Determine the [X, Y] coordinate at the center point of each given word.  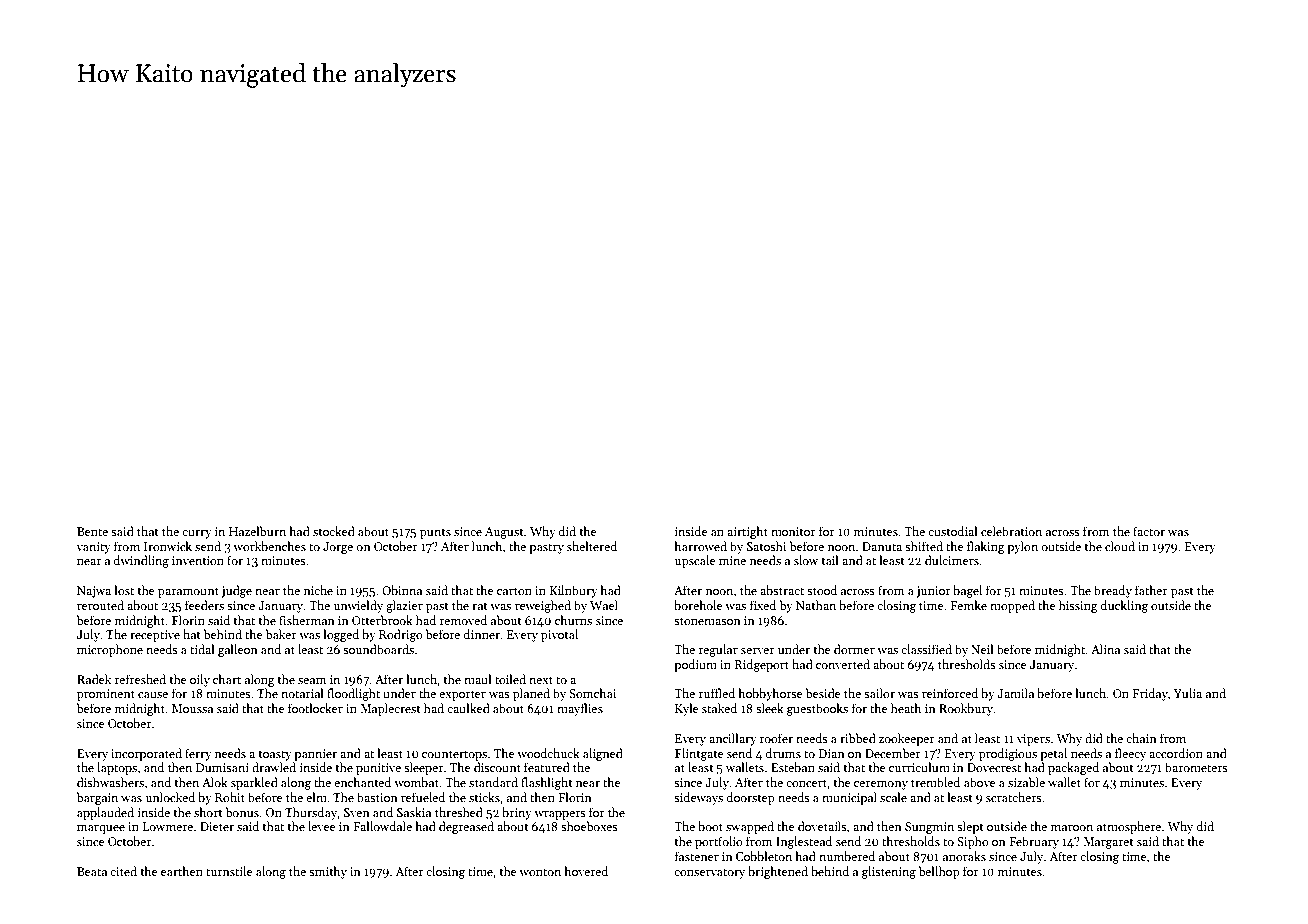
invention [198, 560]
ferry [198, 754]
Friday [1150, 694]
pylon [1022, 547]
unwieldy [358, 606]
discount [497, 767]
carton [514, 591]
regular [718, 650]
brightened [778, 872]
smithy [328, 872]
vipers [1033, 740]
